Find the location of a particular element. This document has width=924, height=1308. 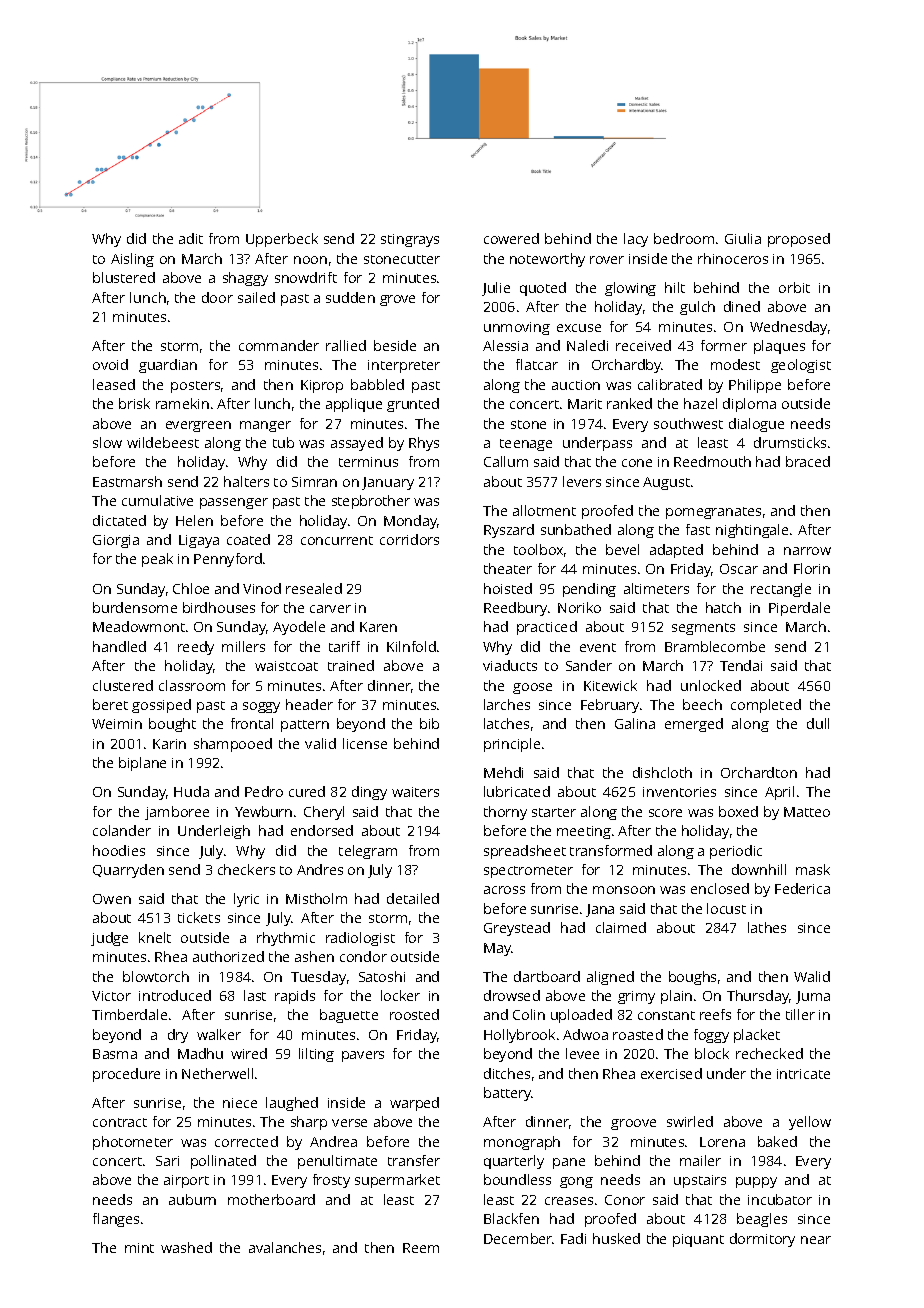

dormitory is located at coordinates (762, 1240).
